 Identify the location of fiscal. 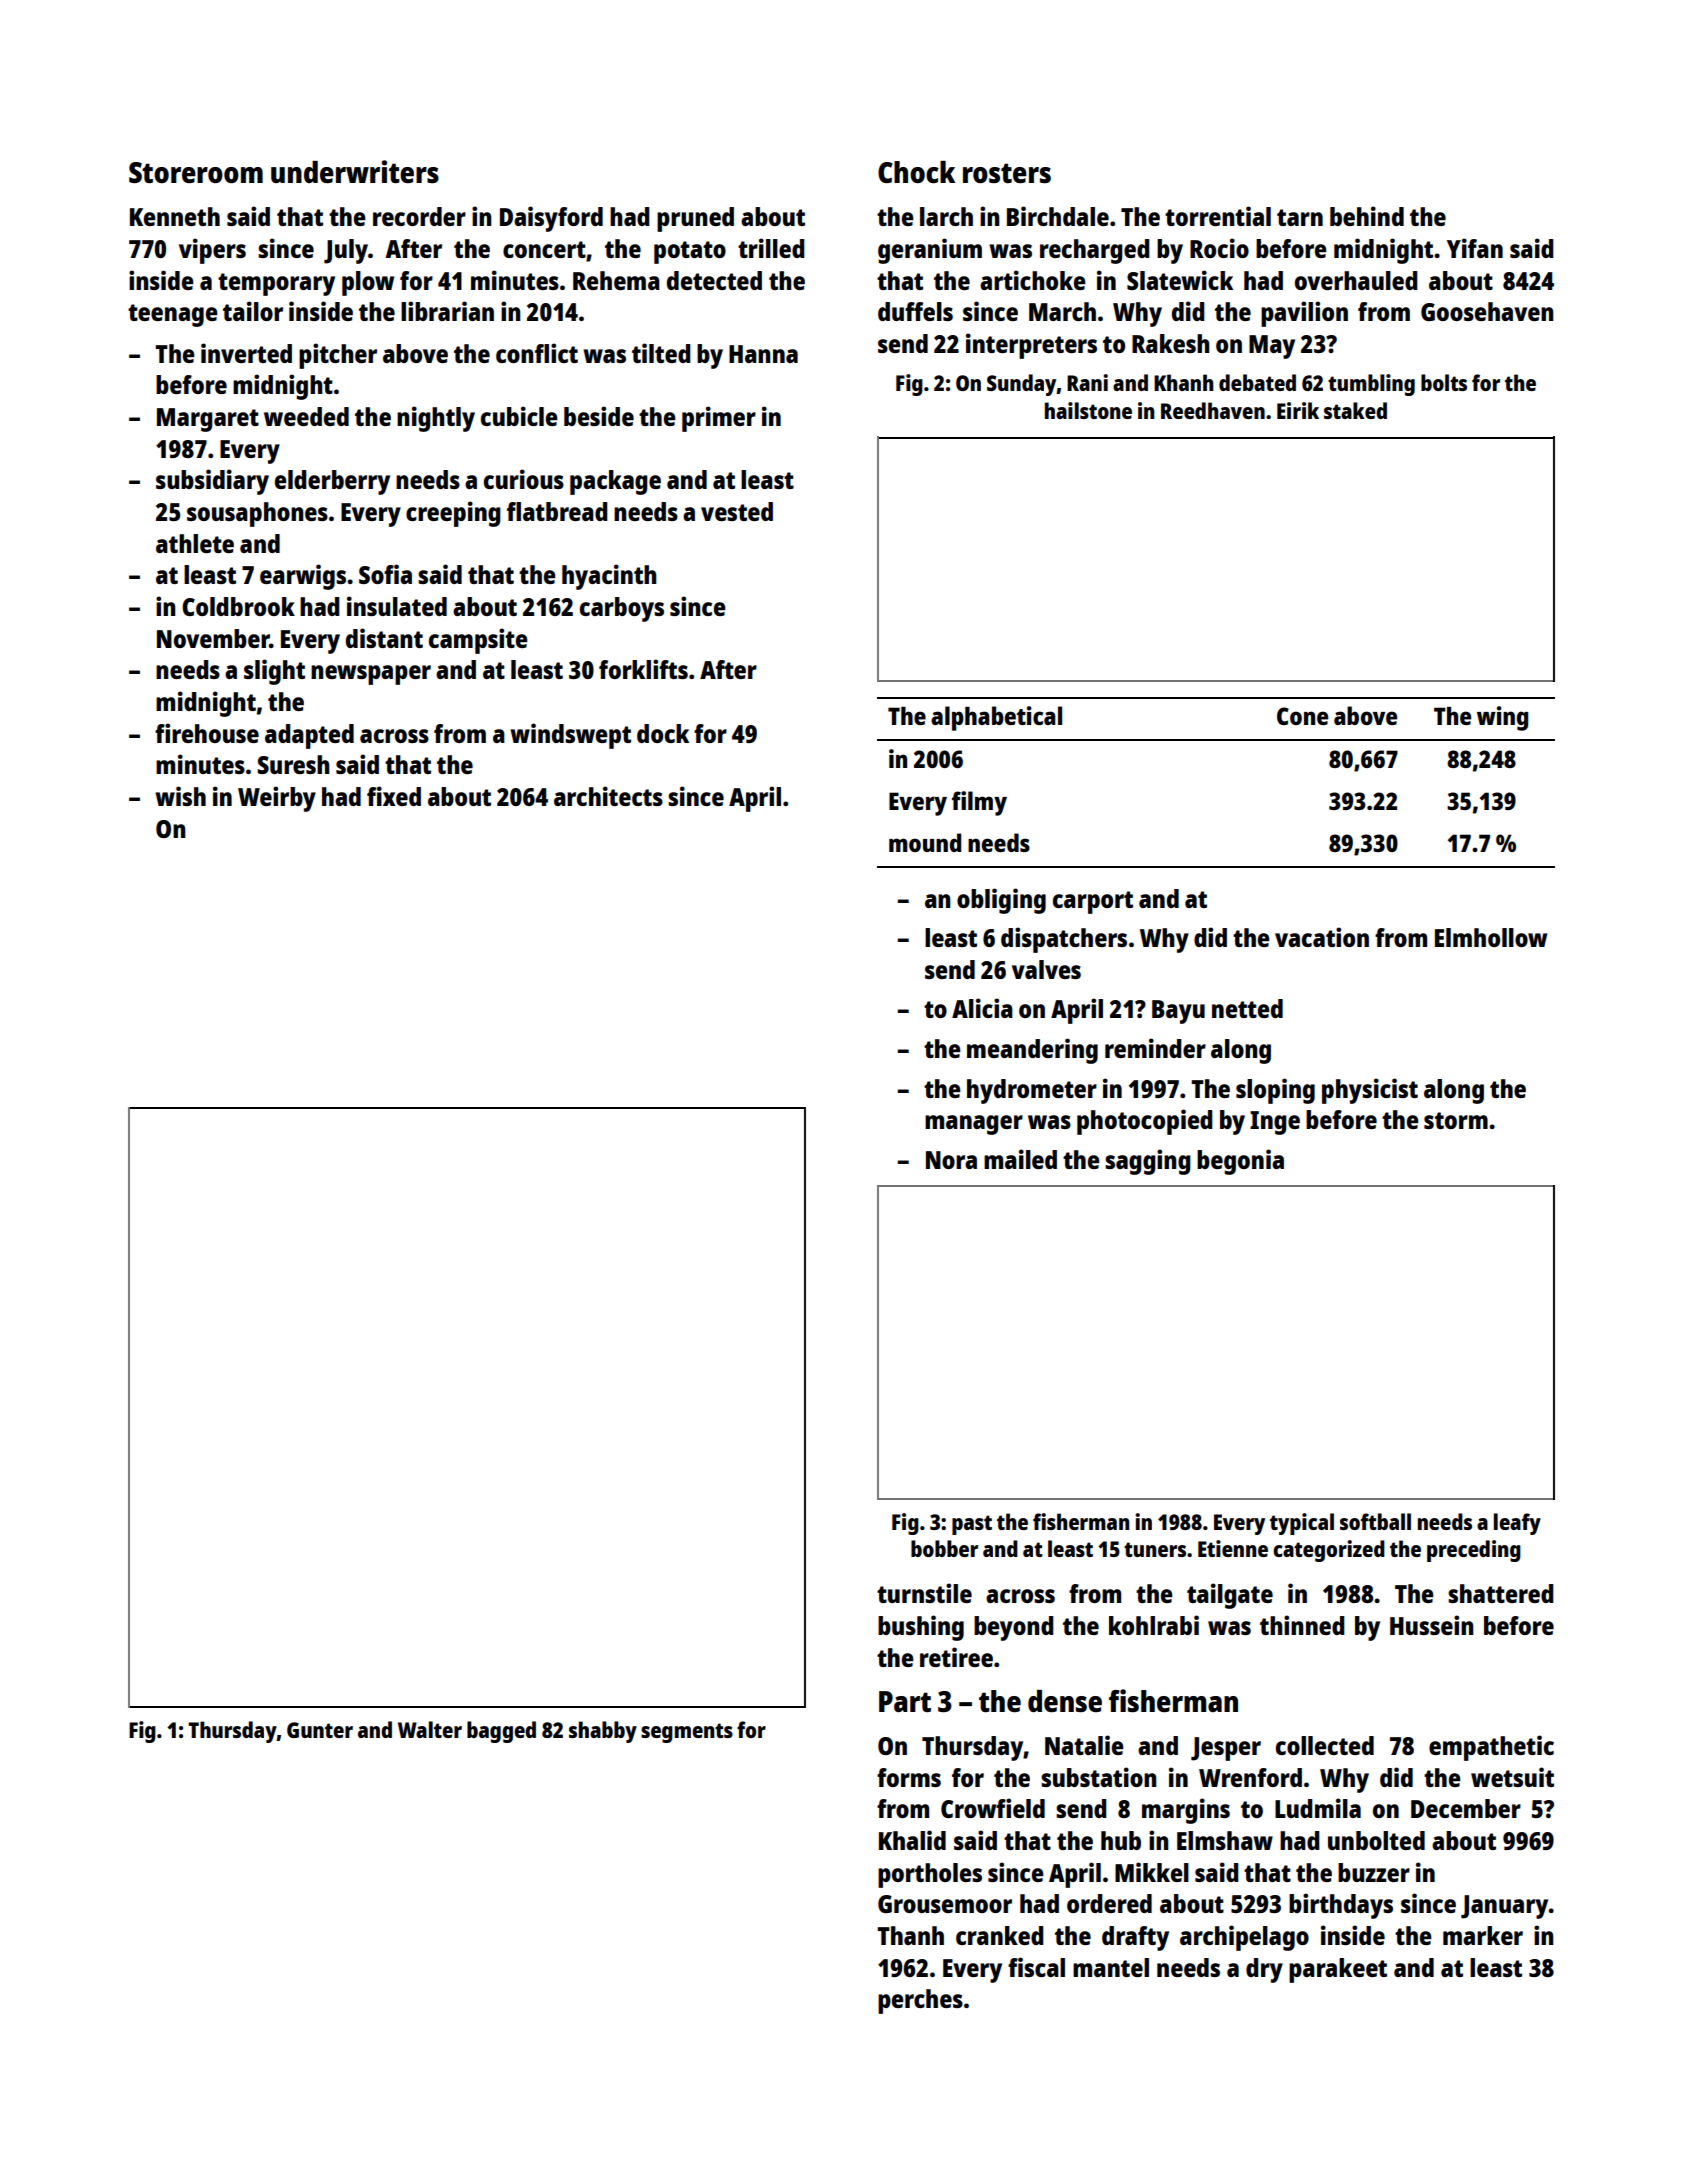
(1036, 1967).
